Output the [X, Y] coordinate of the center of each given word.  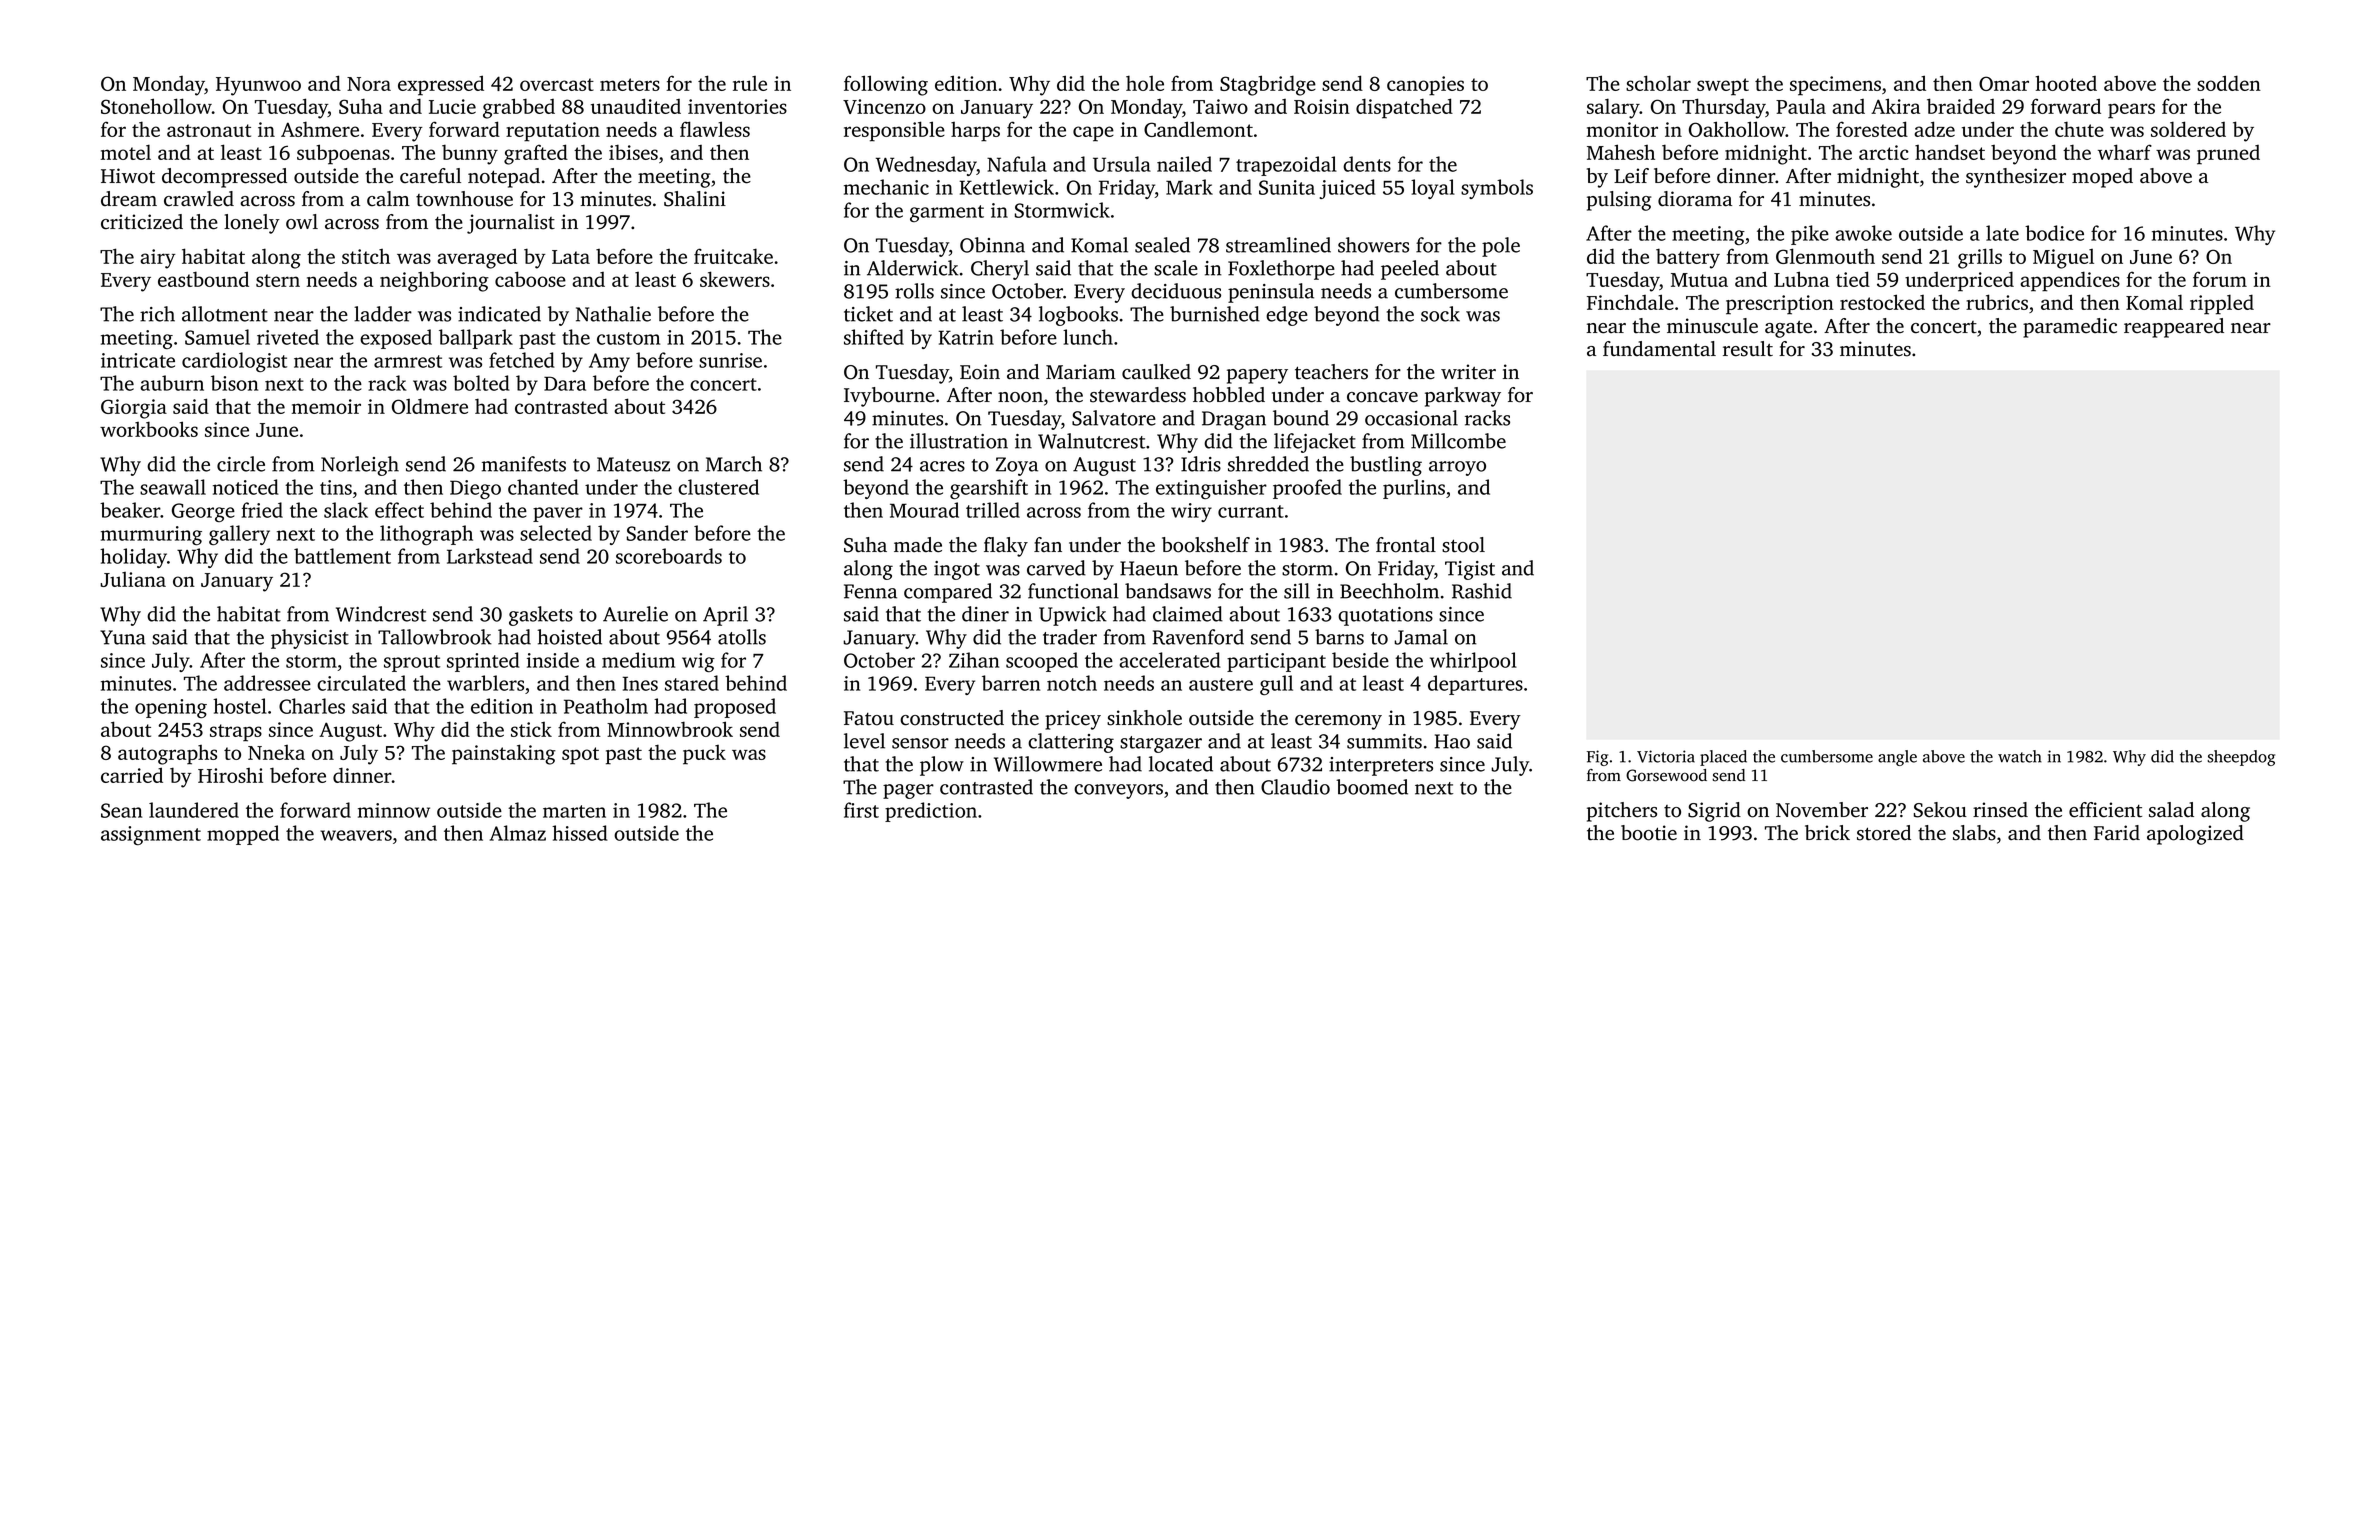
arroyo [1457, 468]
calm [388, 199]
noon [1020, 397]
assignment [151, 835]
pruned [2228, 155]
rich [157, 314]
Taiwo [1220, 106]
